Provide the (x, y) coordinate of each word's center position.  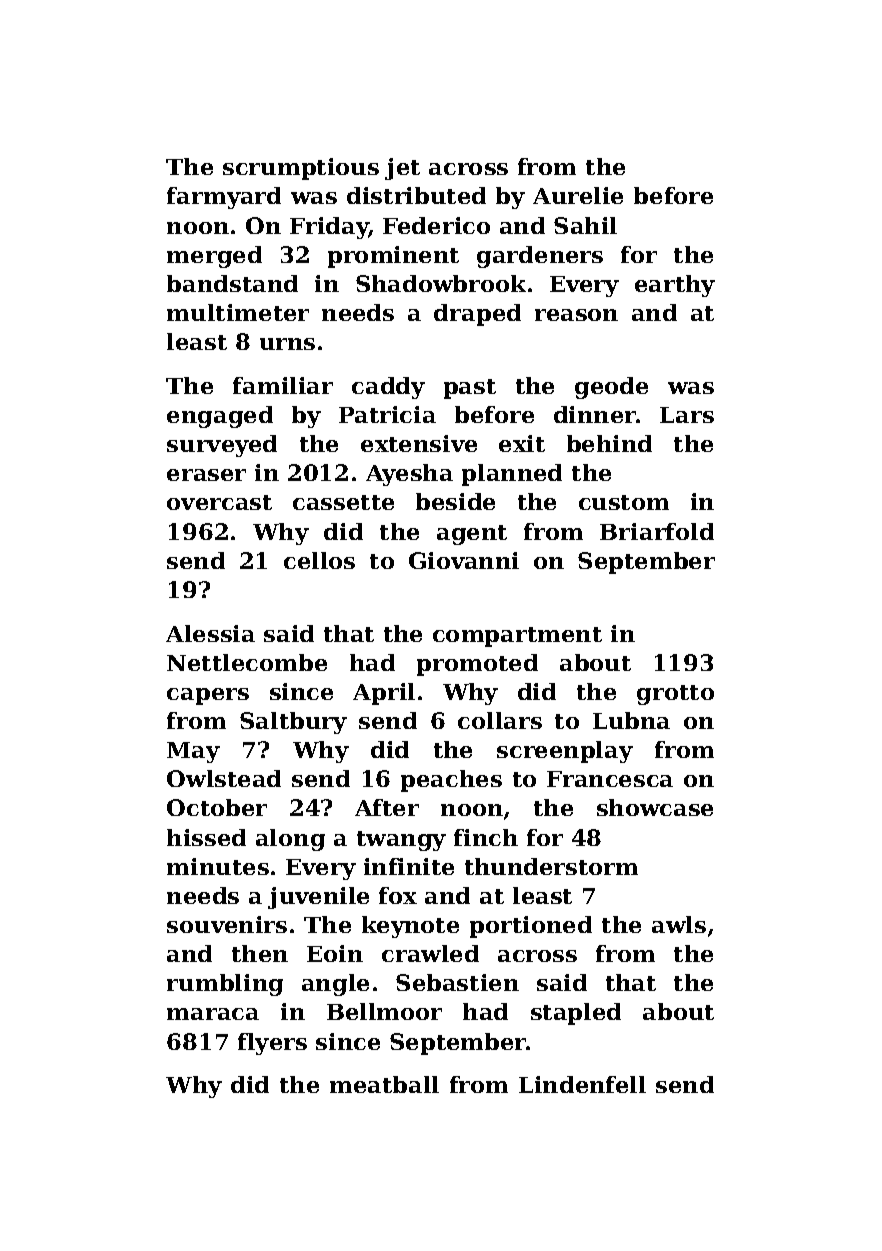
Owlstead (224, 778)
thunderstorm (551, 866)
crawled (430, 953)
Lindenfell (582, 1084)
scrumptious (301, 169)
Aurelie (578, 195)
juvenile (318, 898)
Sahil (585, 225)
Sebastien (457, 982)
